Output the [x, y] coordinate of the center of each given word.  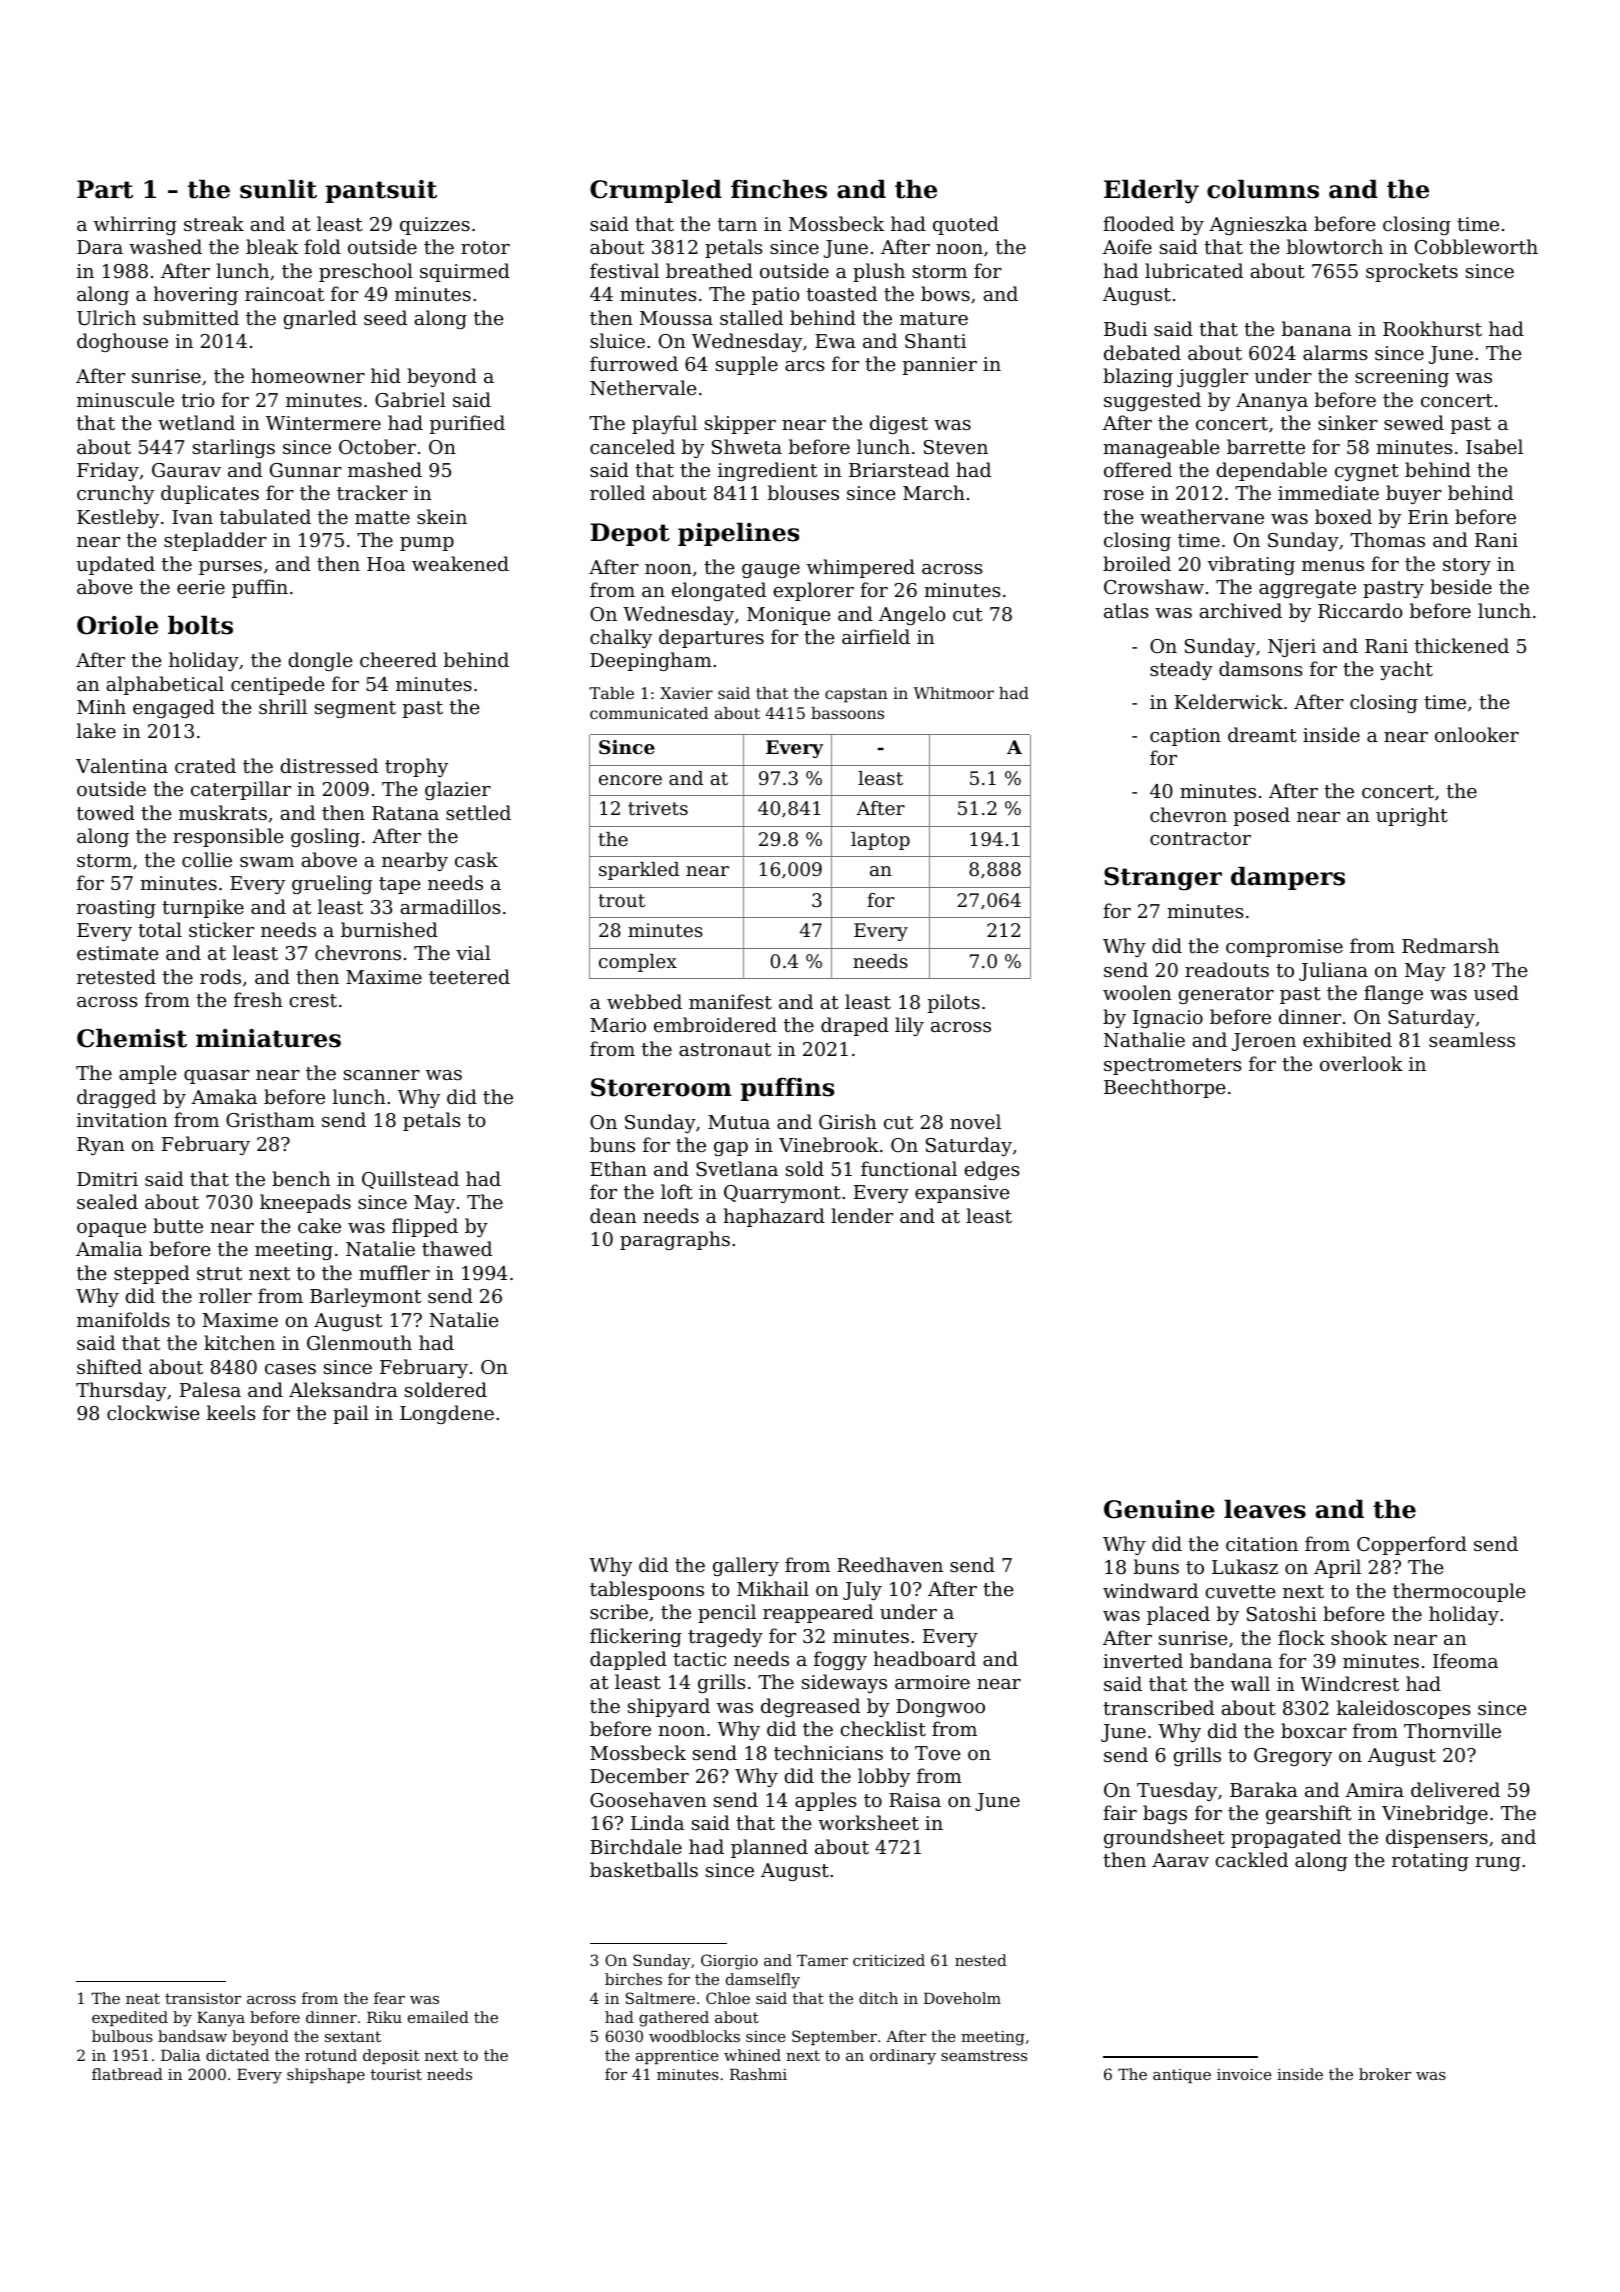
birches [633, 1979]
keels [231, 1412]
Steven [956, 447]
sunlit [278, 189]
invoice [1244, 2074]
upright [1412, 816]
